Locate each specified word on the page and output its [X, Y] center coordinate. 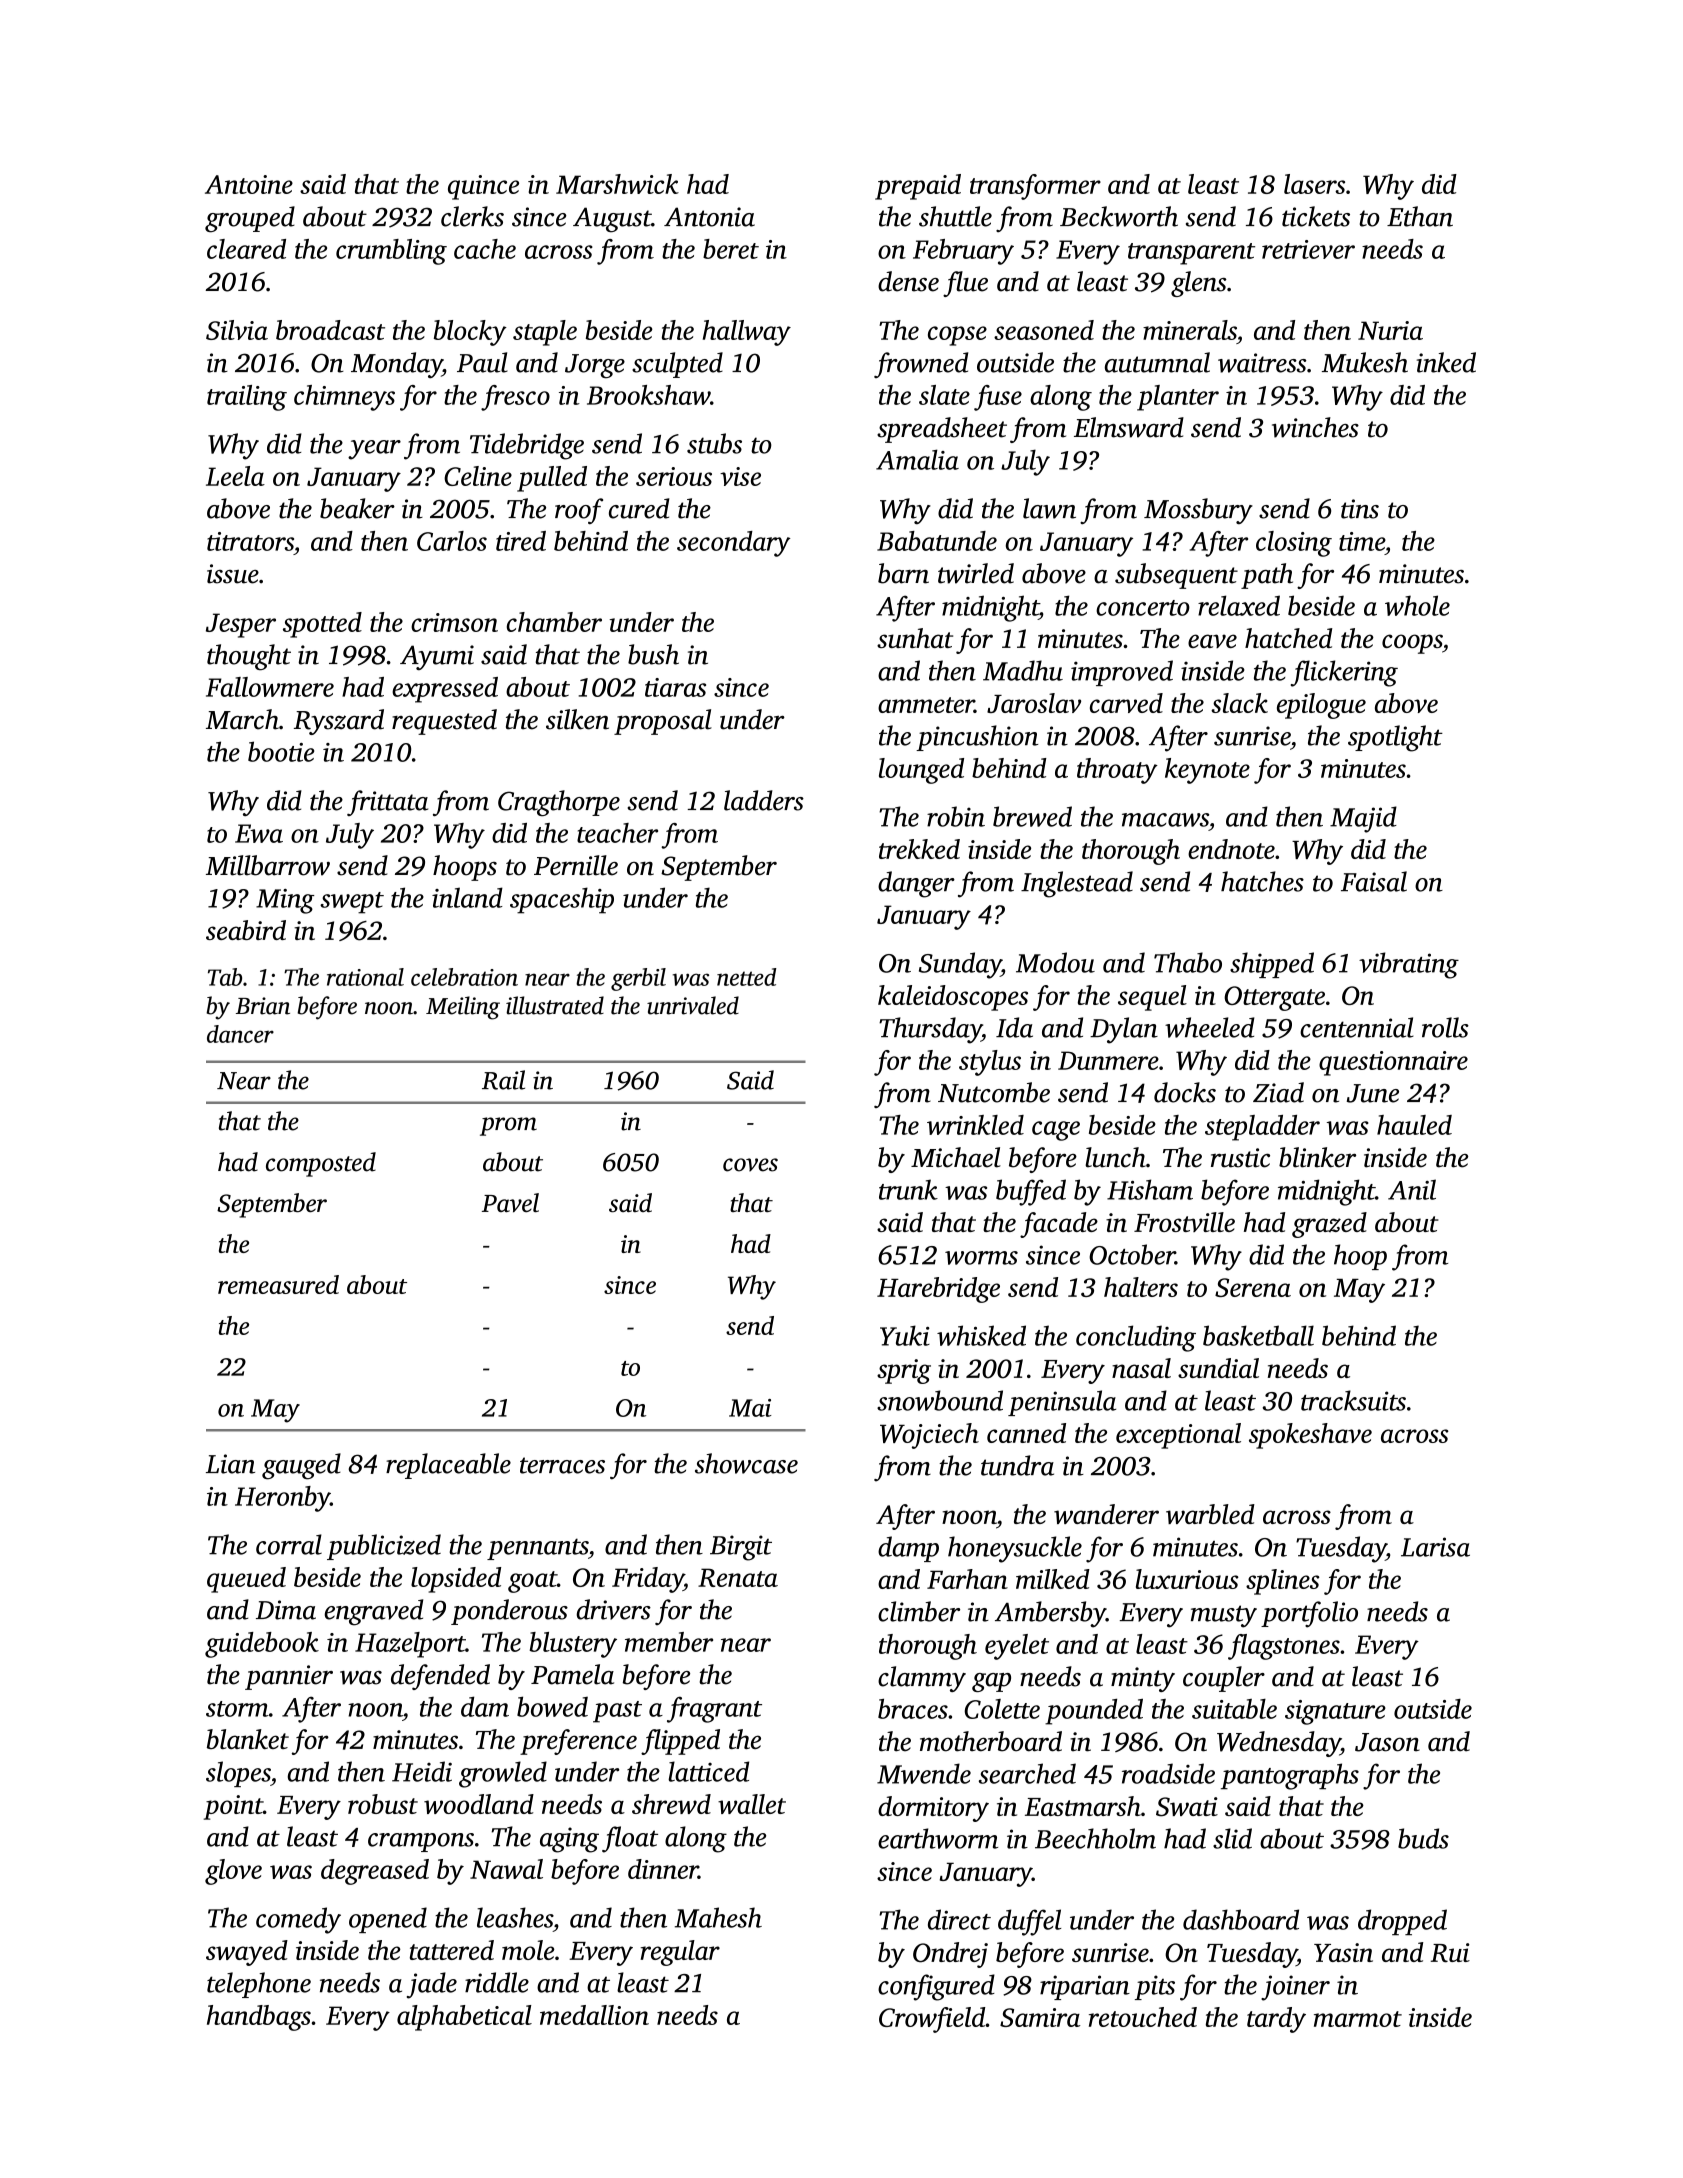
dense [908, 281]
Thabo [1188, 962]
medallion [594, 2015]
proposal [663, 722]
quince [483, 187]
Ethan [1420, 216]
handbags [259, 2018]
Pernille [576, 865]
